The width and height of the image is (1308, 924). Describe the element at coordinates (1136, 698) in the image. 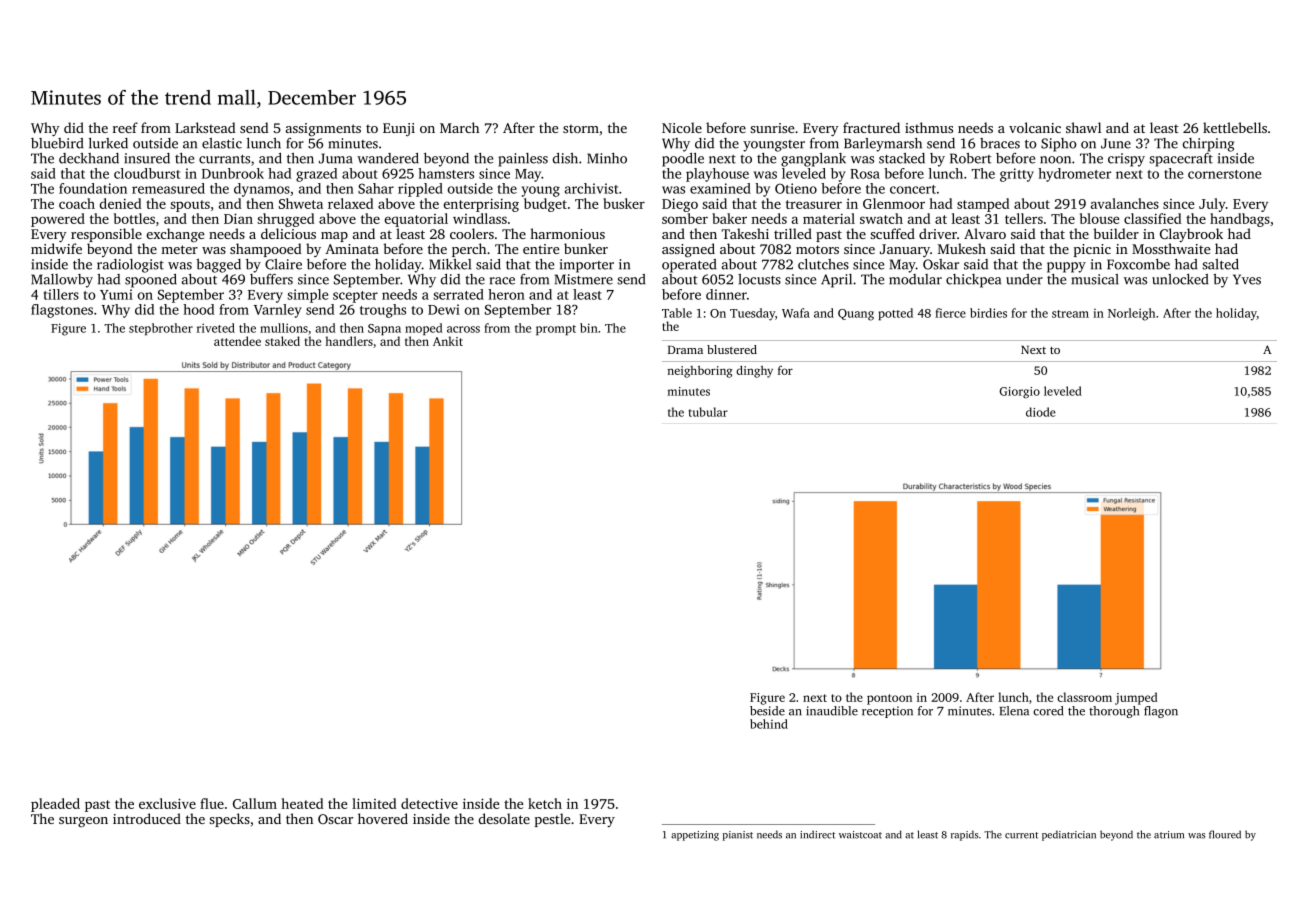

I see `jumped` at that location.
